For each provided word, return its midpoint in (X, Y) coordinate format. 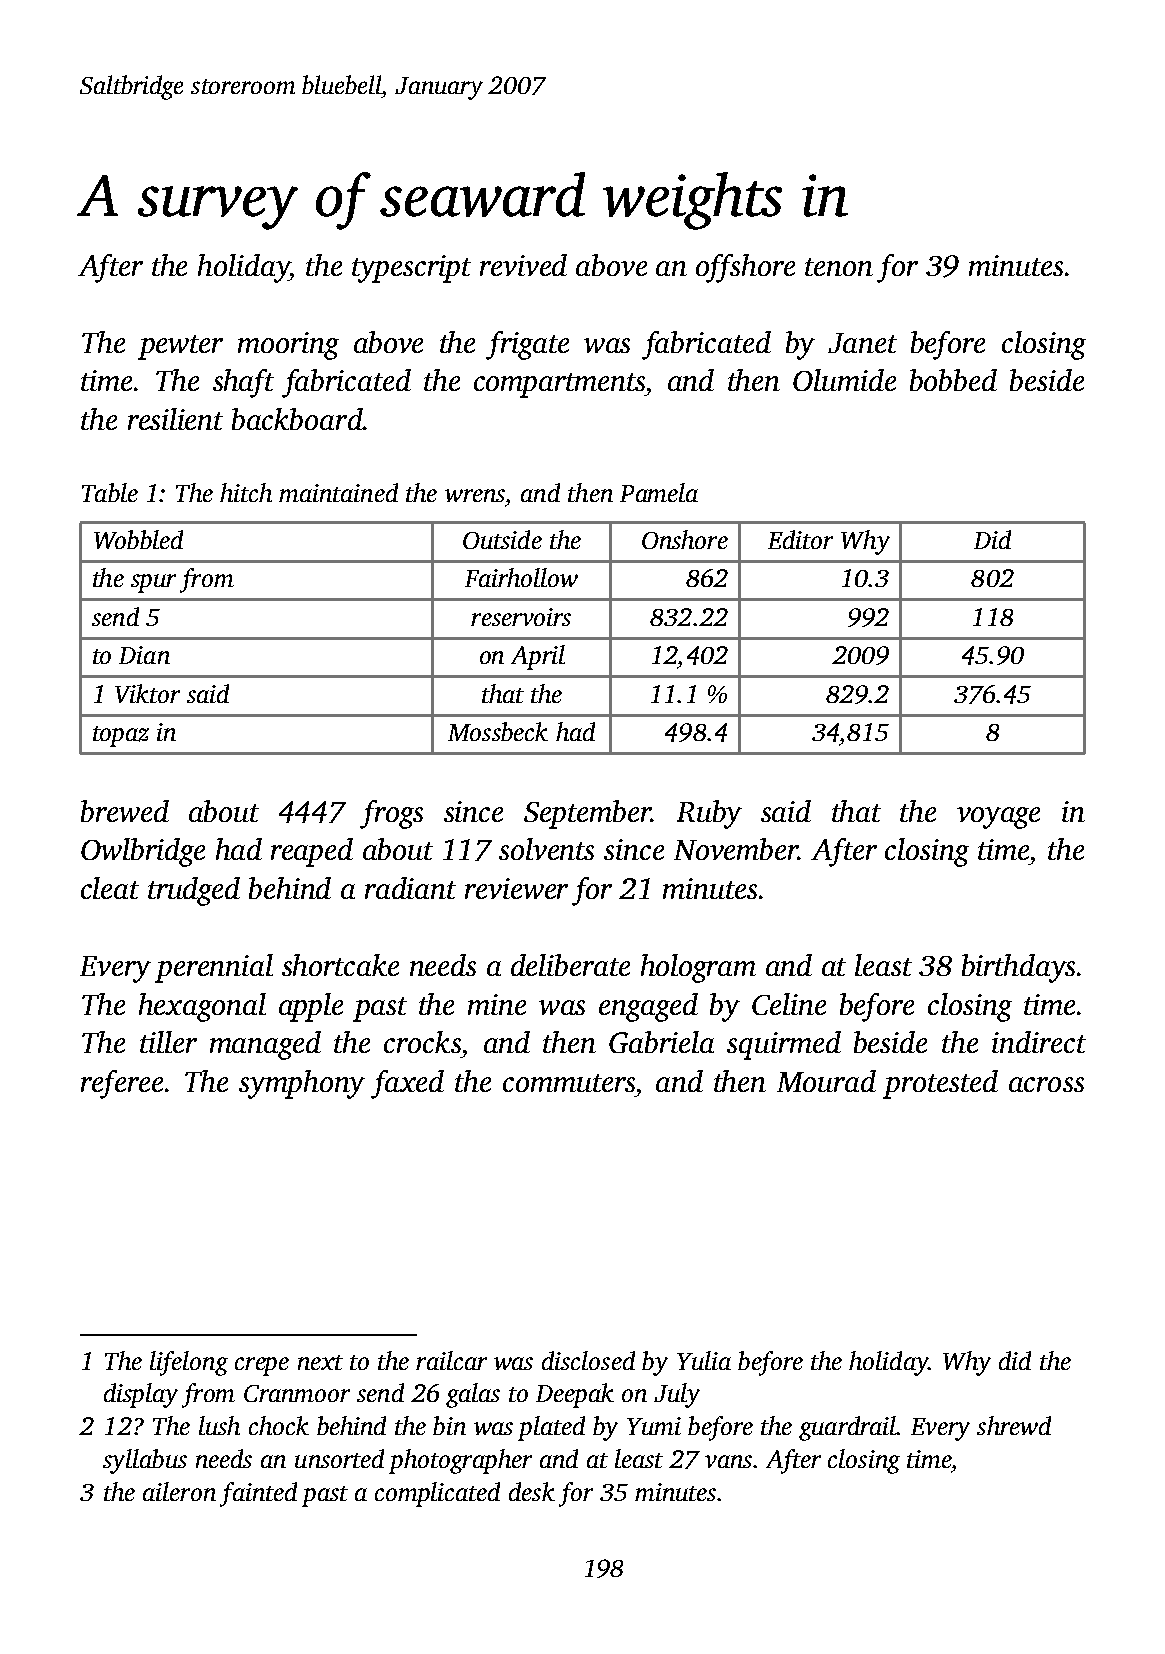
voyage (998, 818)
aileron (179, 1491)
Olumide (844, 380)
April (538, 657)
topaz (121, 736)
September (587, 814)
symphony (302, 1084)
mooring (288, 346)
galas (473, 1395)
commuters (569, 1083)
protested (940, 1084)
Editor (800, 539)
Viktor (147, 693)
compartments (559, 385)
